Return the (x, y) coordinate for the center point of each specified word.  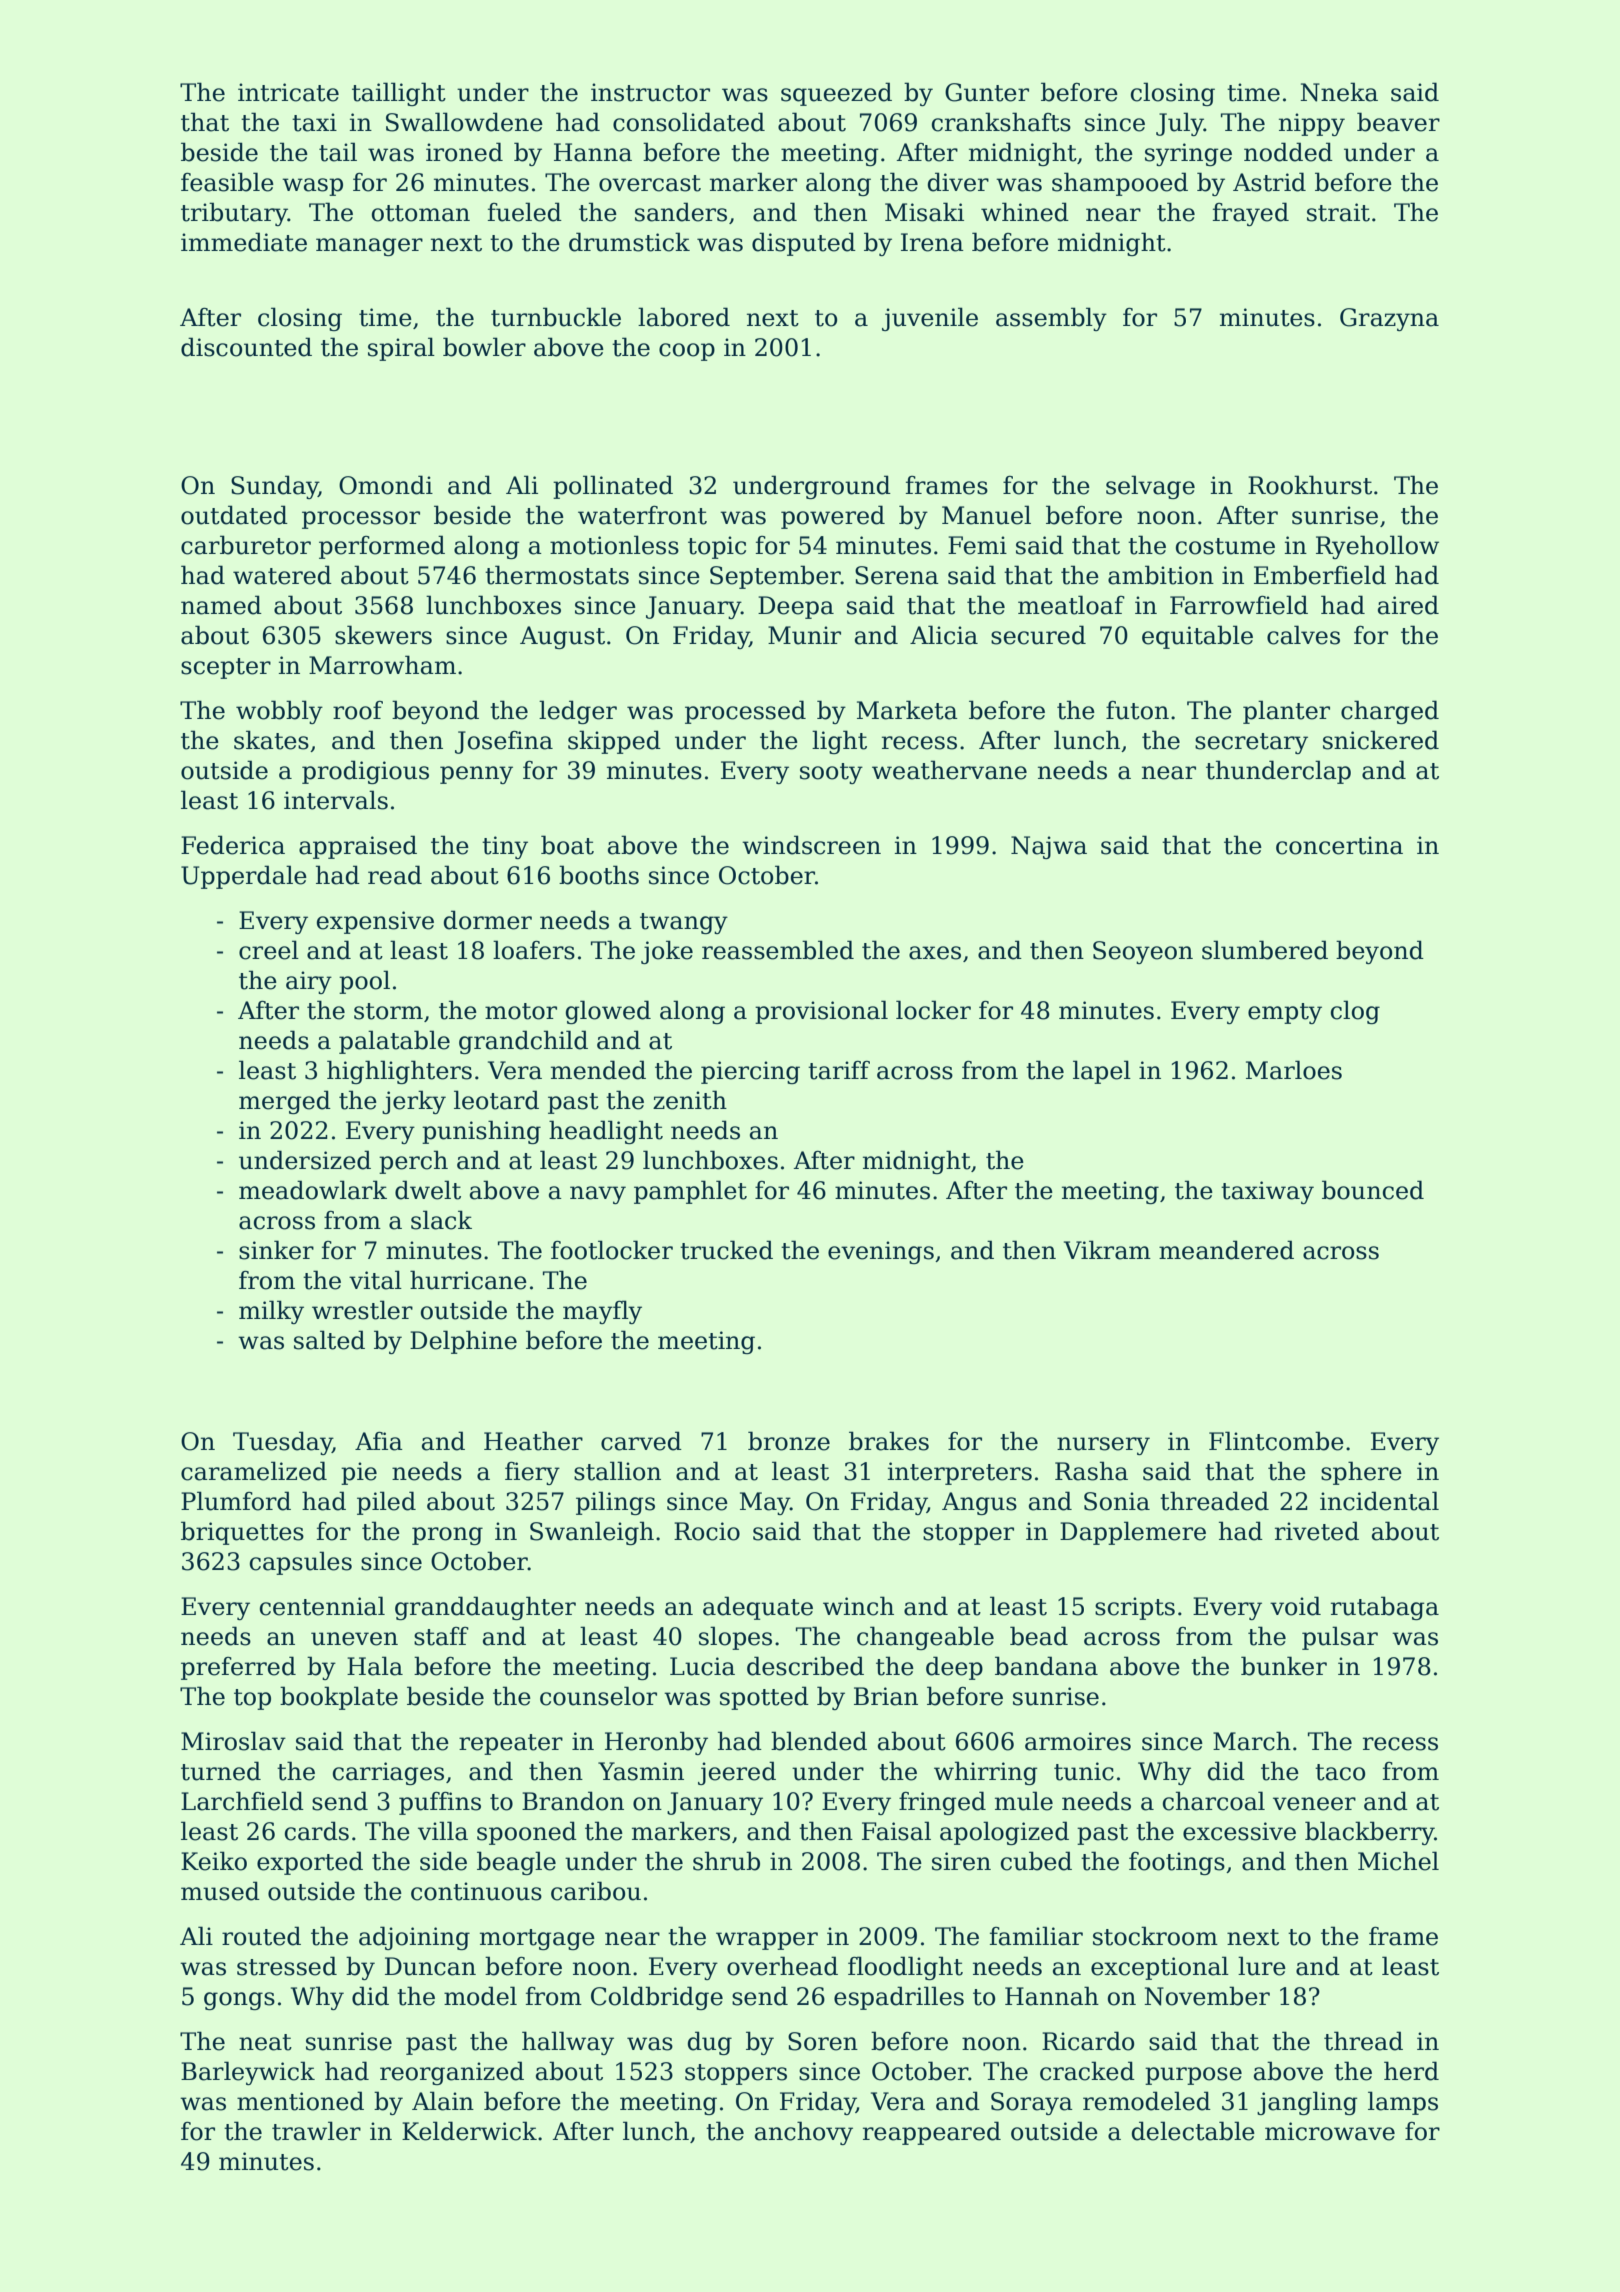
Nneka (1339, 92)
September (775, 577)
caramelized (254, 1471)
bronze (789, 1441)
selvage (1150, 487)
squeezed (836, 94)
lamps (1403, 2103)
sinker (276, 1250)
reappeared (932, 2133)
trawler (316, 2131)
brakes (889, 1441)
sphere (1361, 1473)
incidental (1379, 1501)
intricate (288, 92)
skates (271, 740)
